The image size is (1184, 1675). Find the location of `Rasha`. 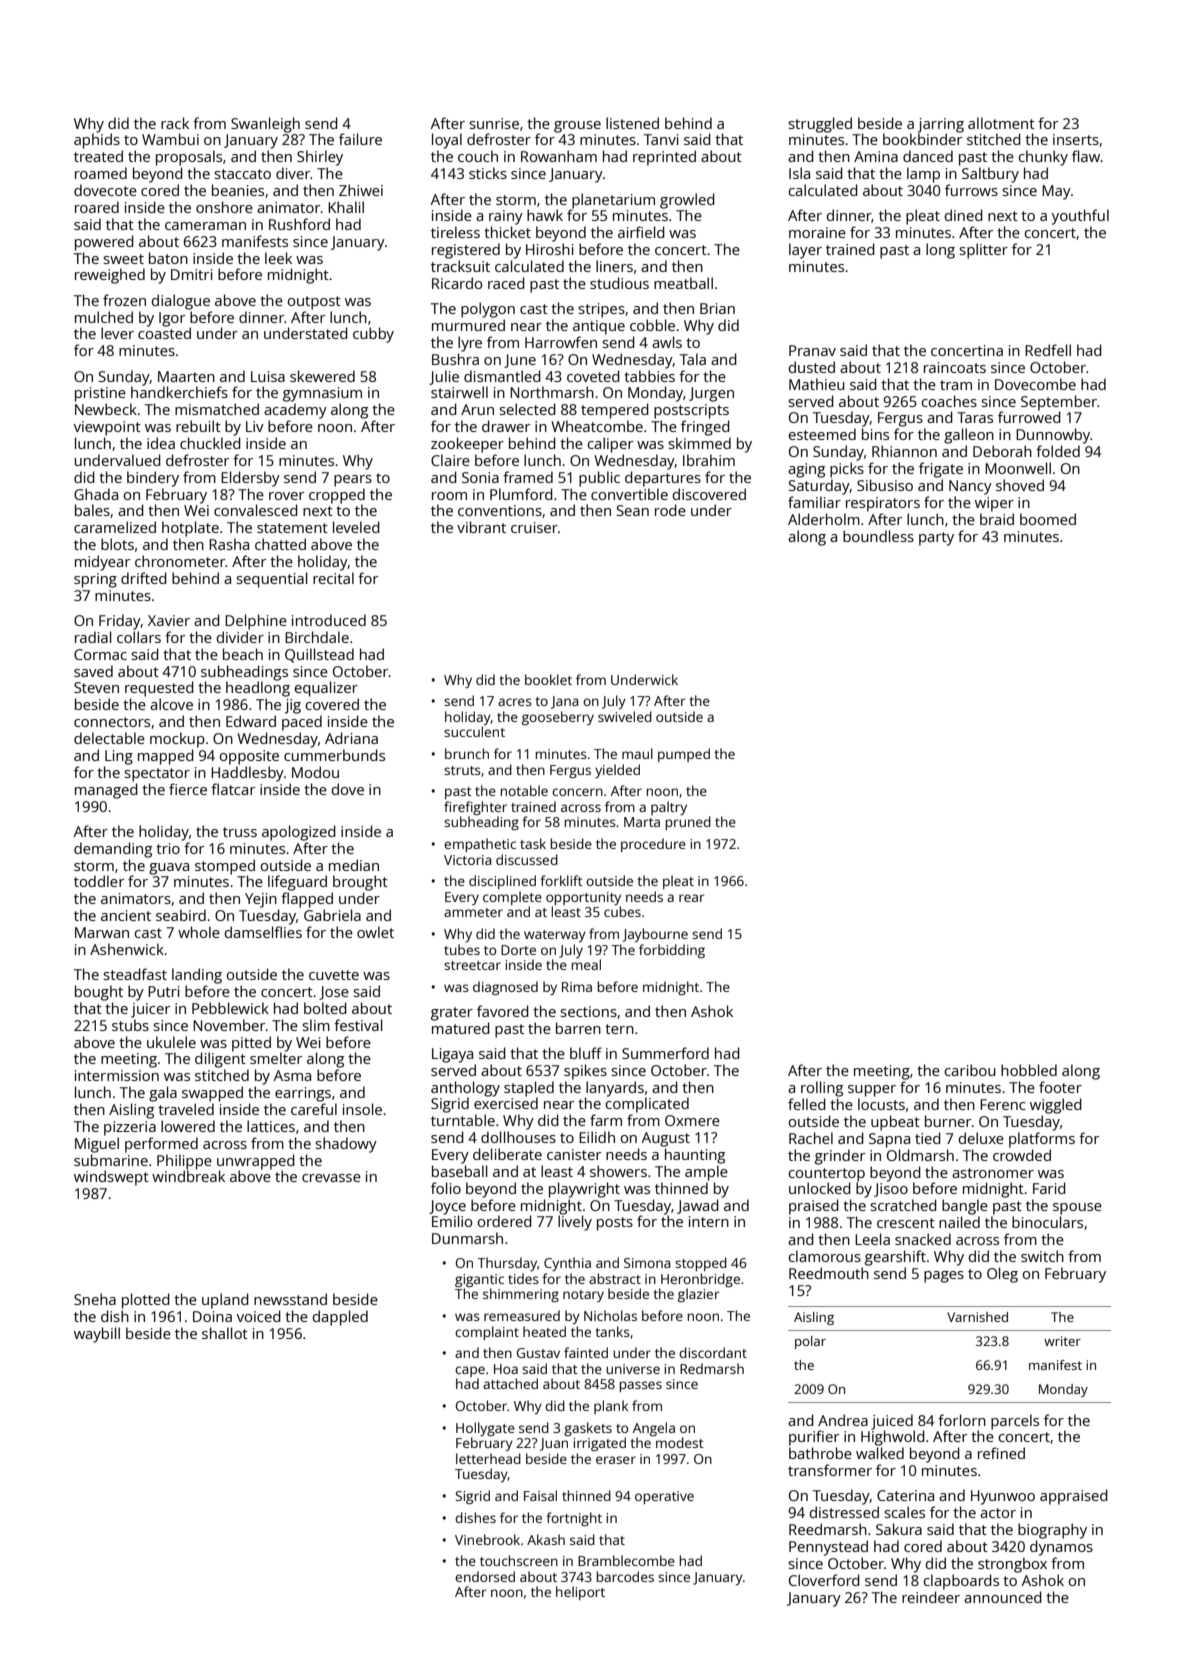

Rasha is located at coordinates (229, 544).
